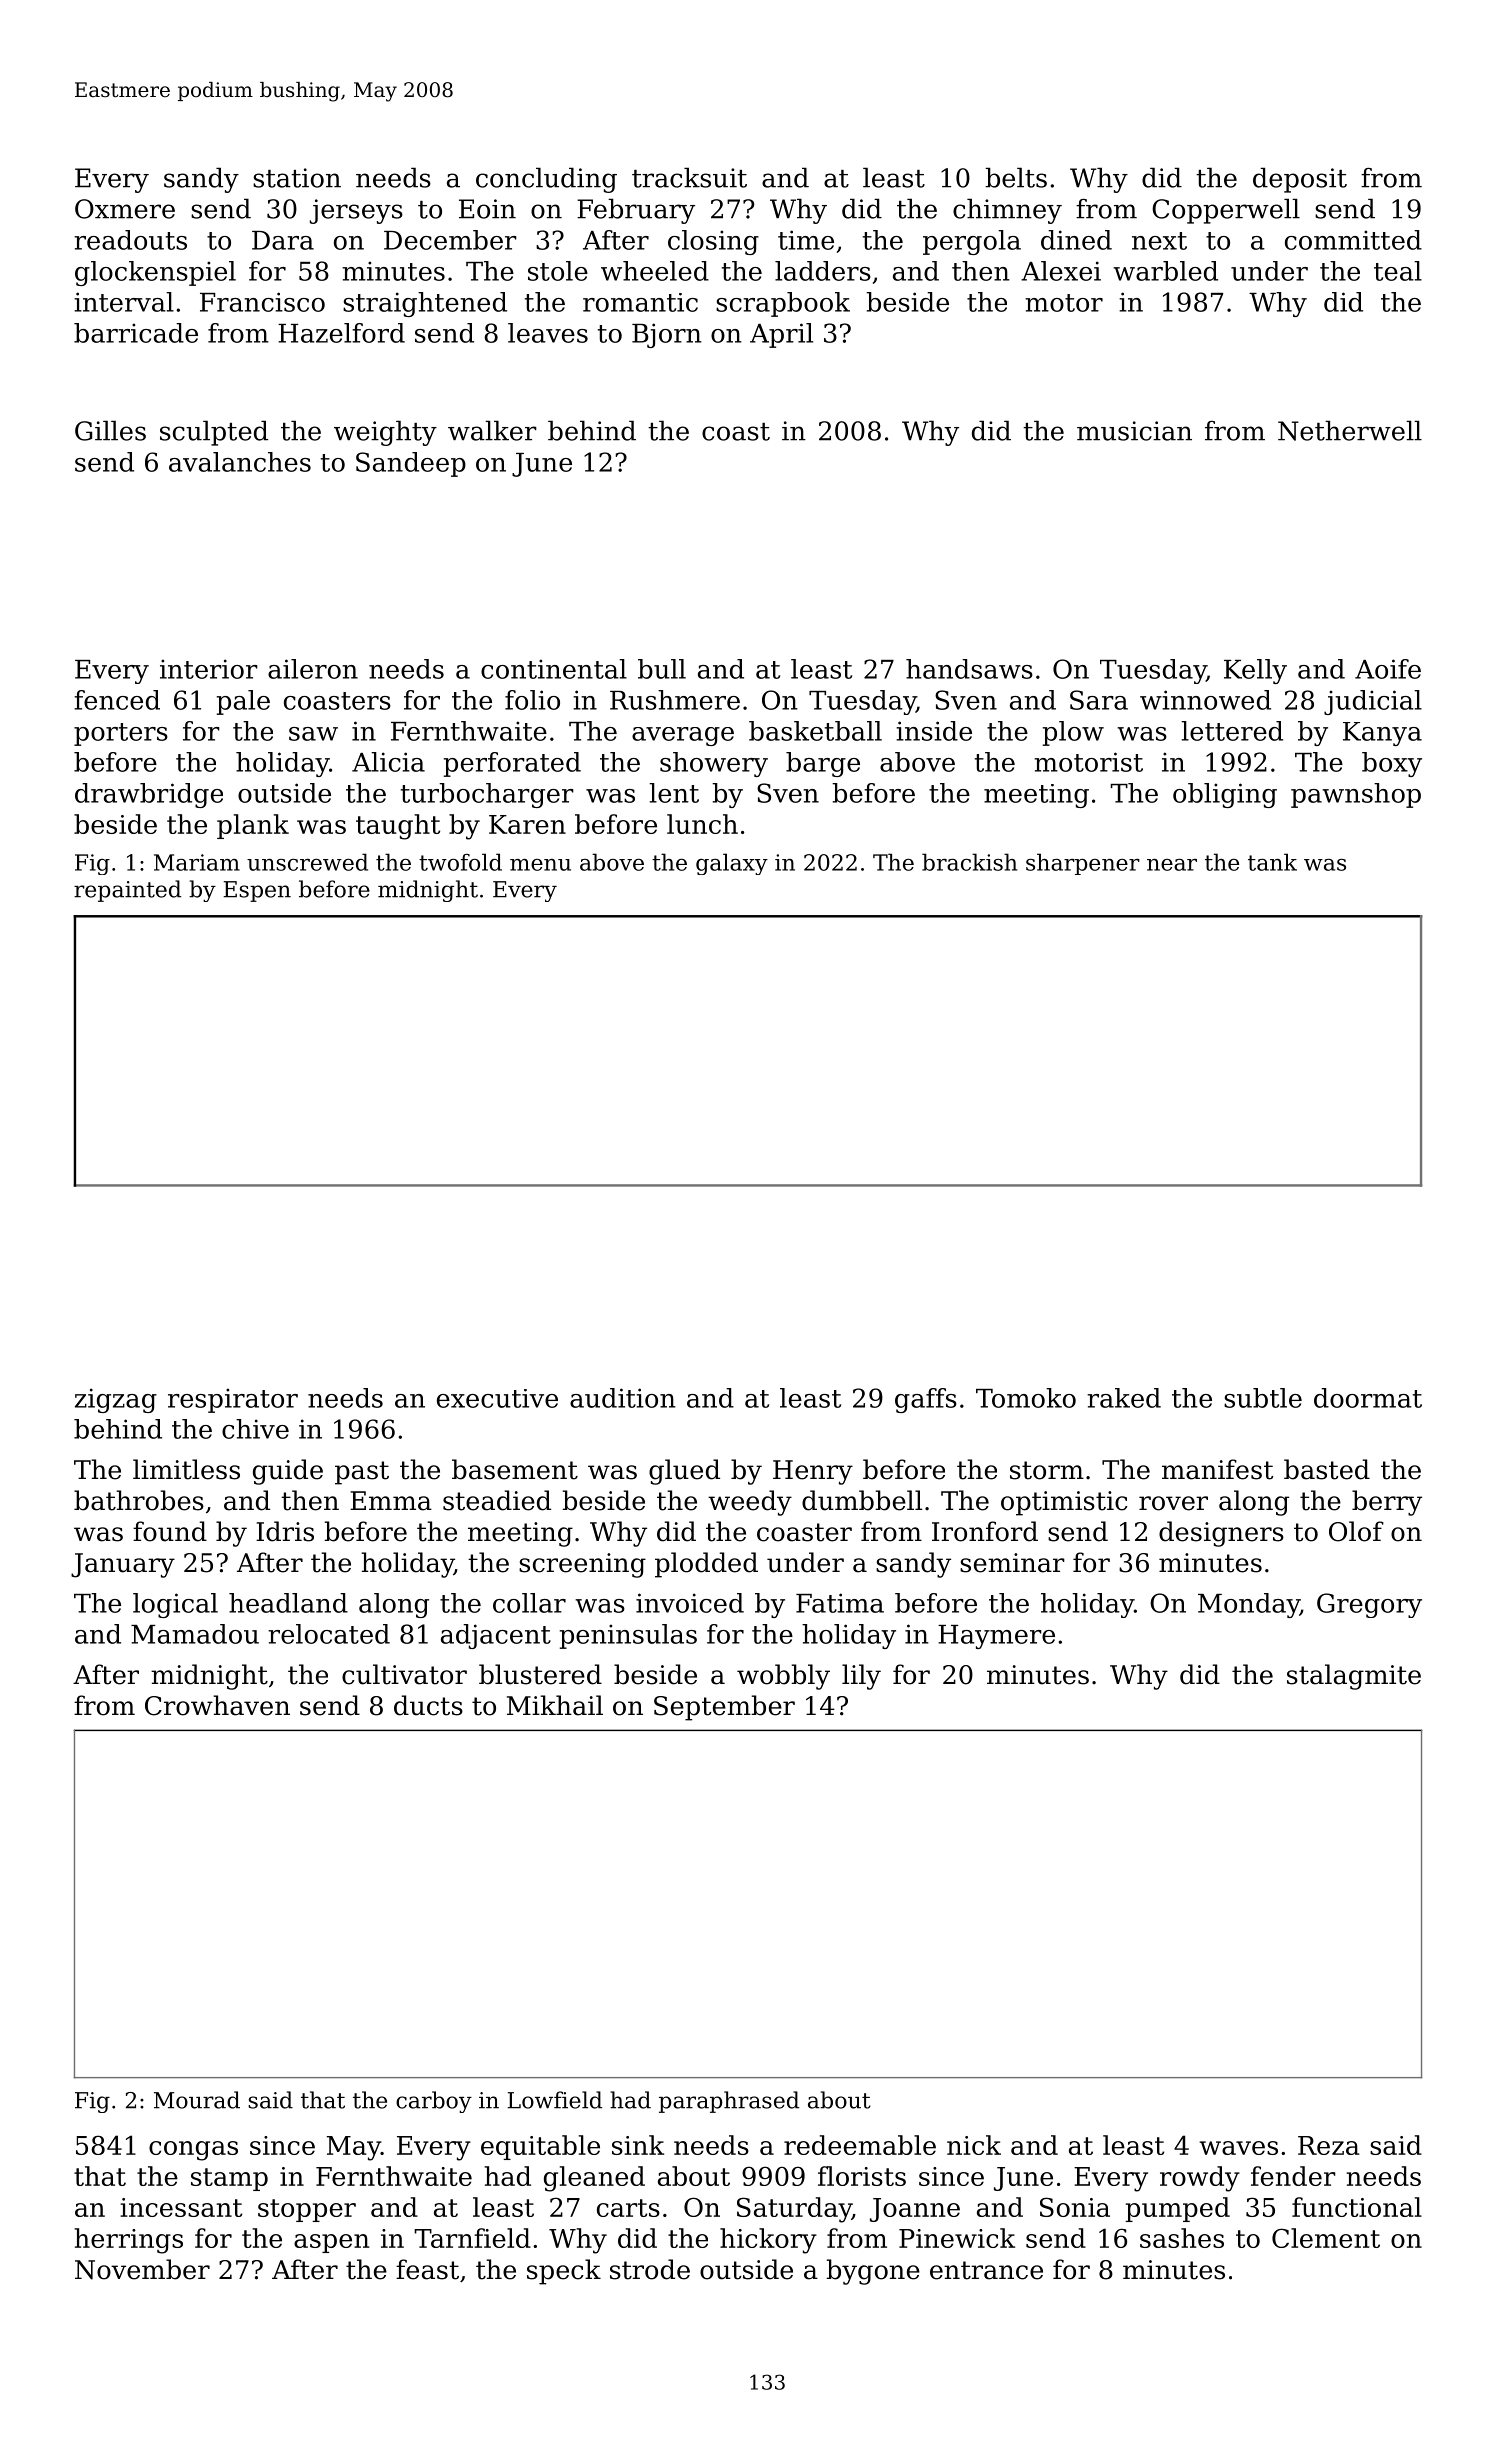 Image resolution: width=1496 pixels, height=2464 pixels. Describe the element at coordinates (689, 177) in the image. I see `tracksuit` at that location.
